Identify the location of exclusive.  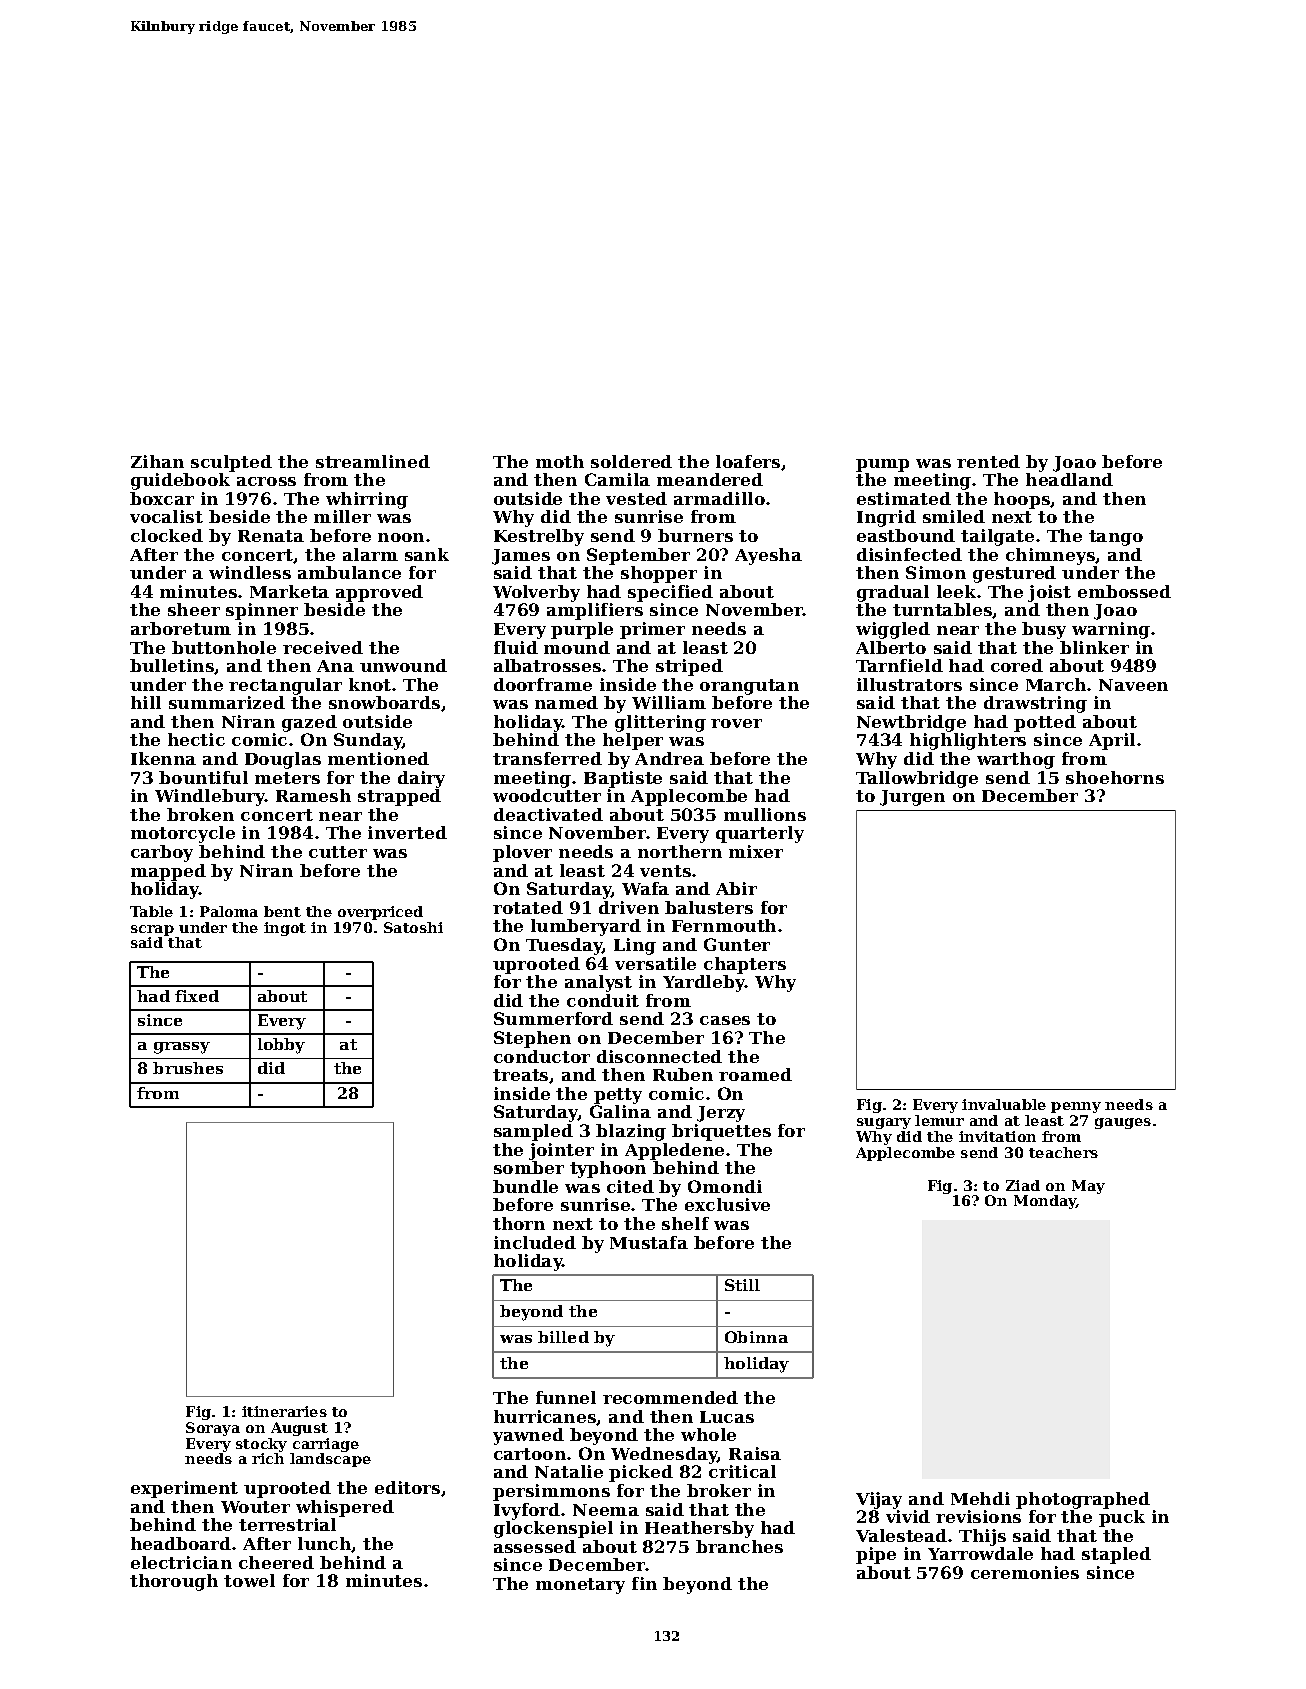
(727, 1204).
